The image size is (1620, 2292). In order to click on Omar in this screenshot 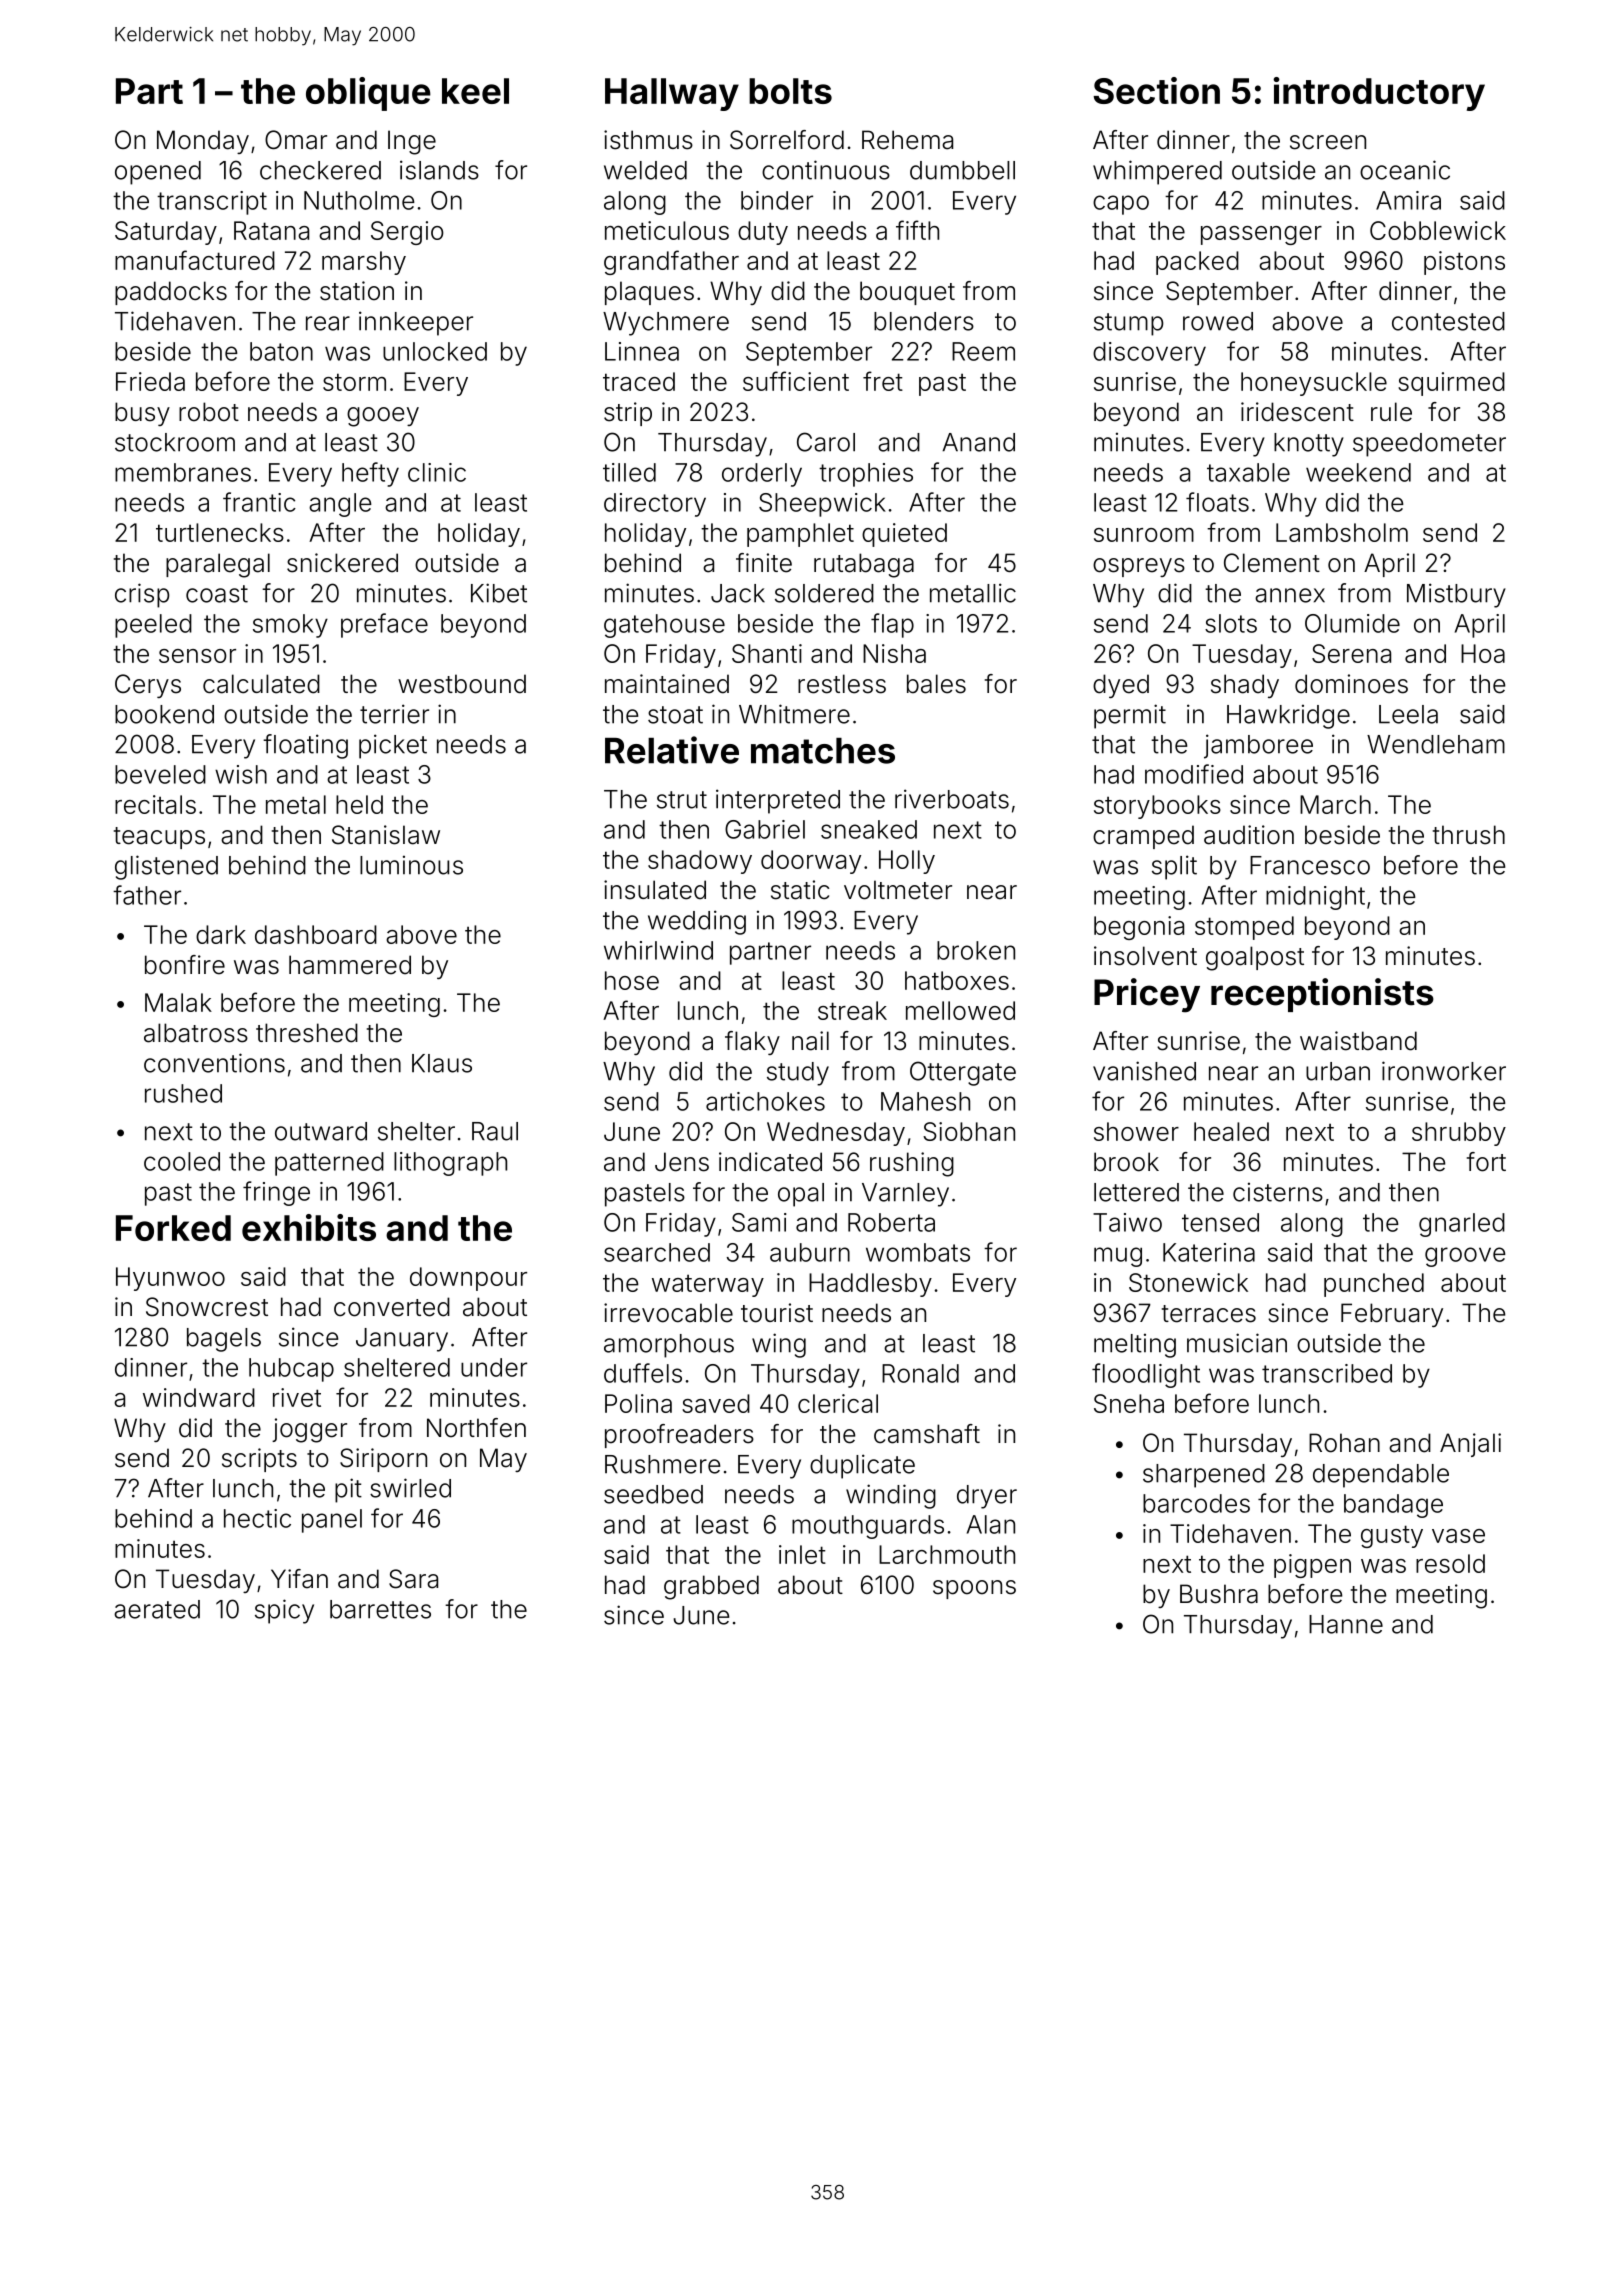, I will do `click(296, 140)`.
